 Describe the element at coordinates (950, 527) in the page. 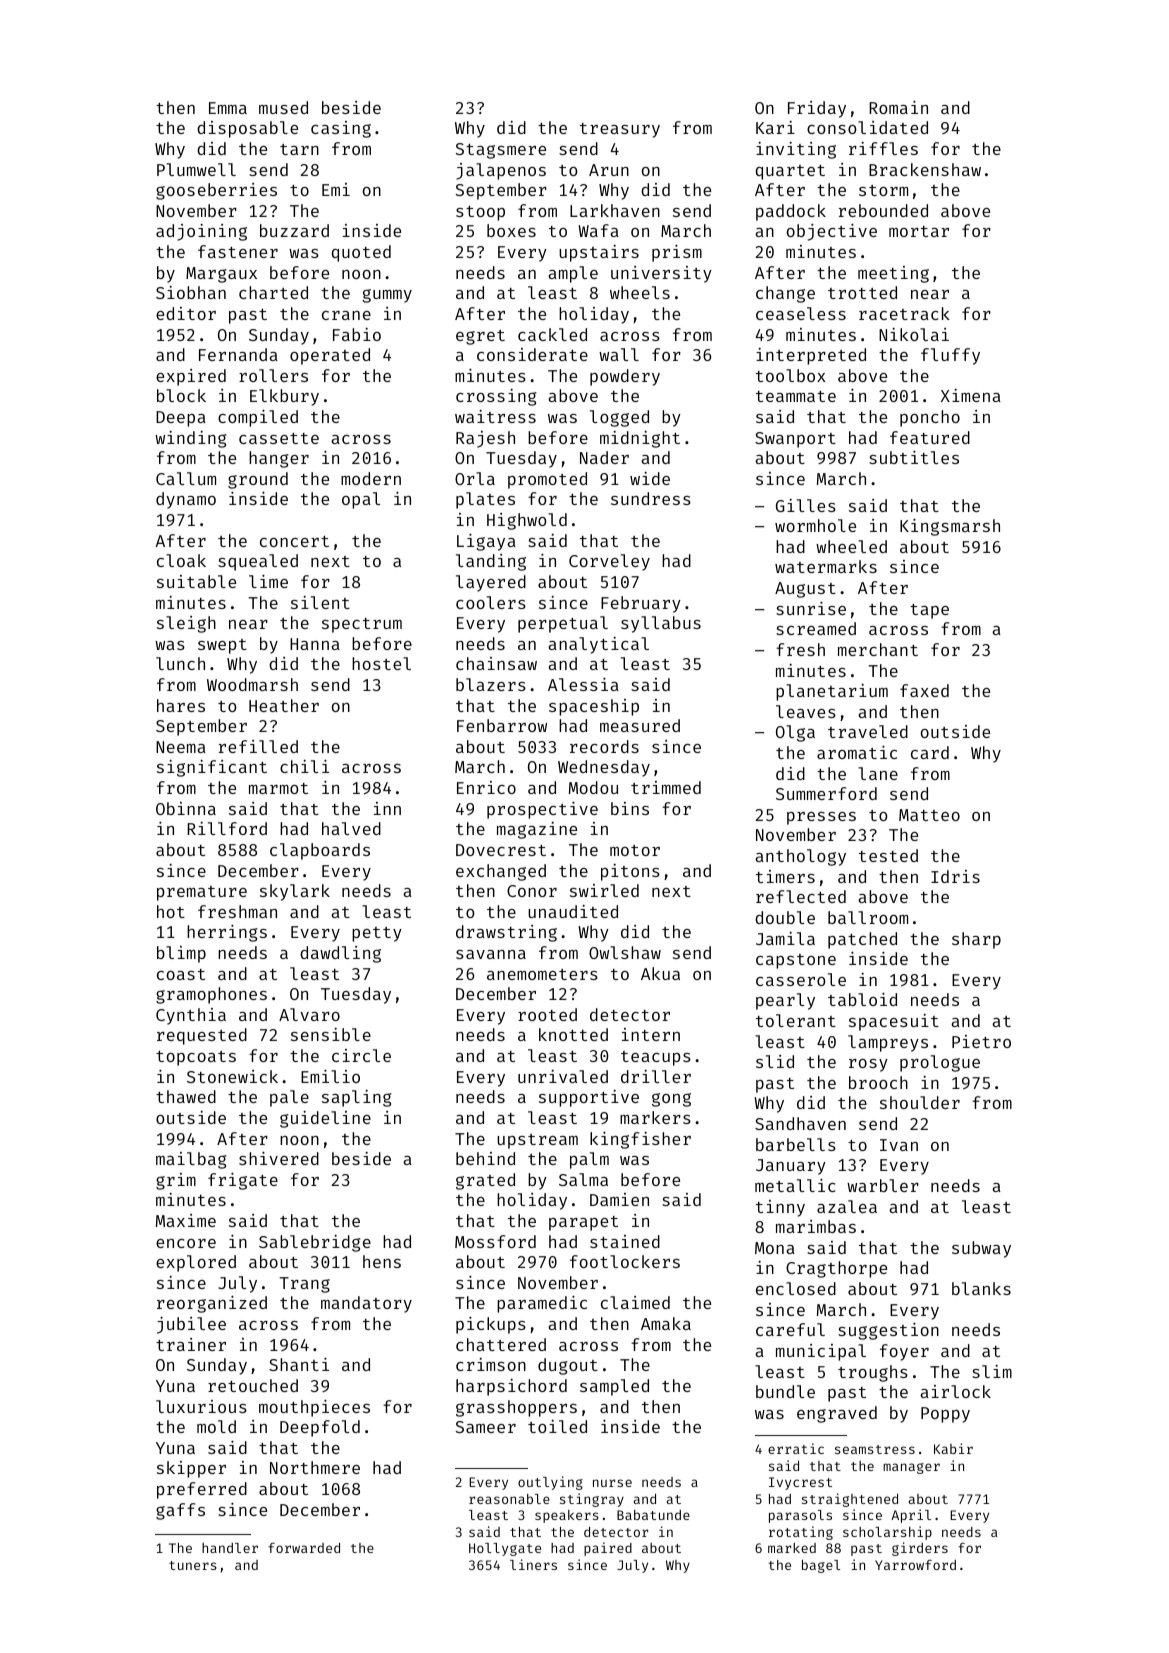

I see `Kingsmarsh` at that location.
